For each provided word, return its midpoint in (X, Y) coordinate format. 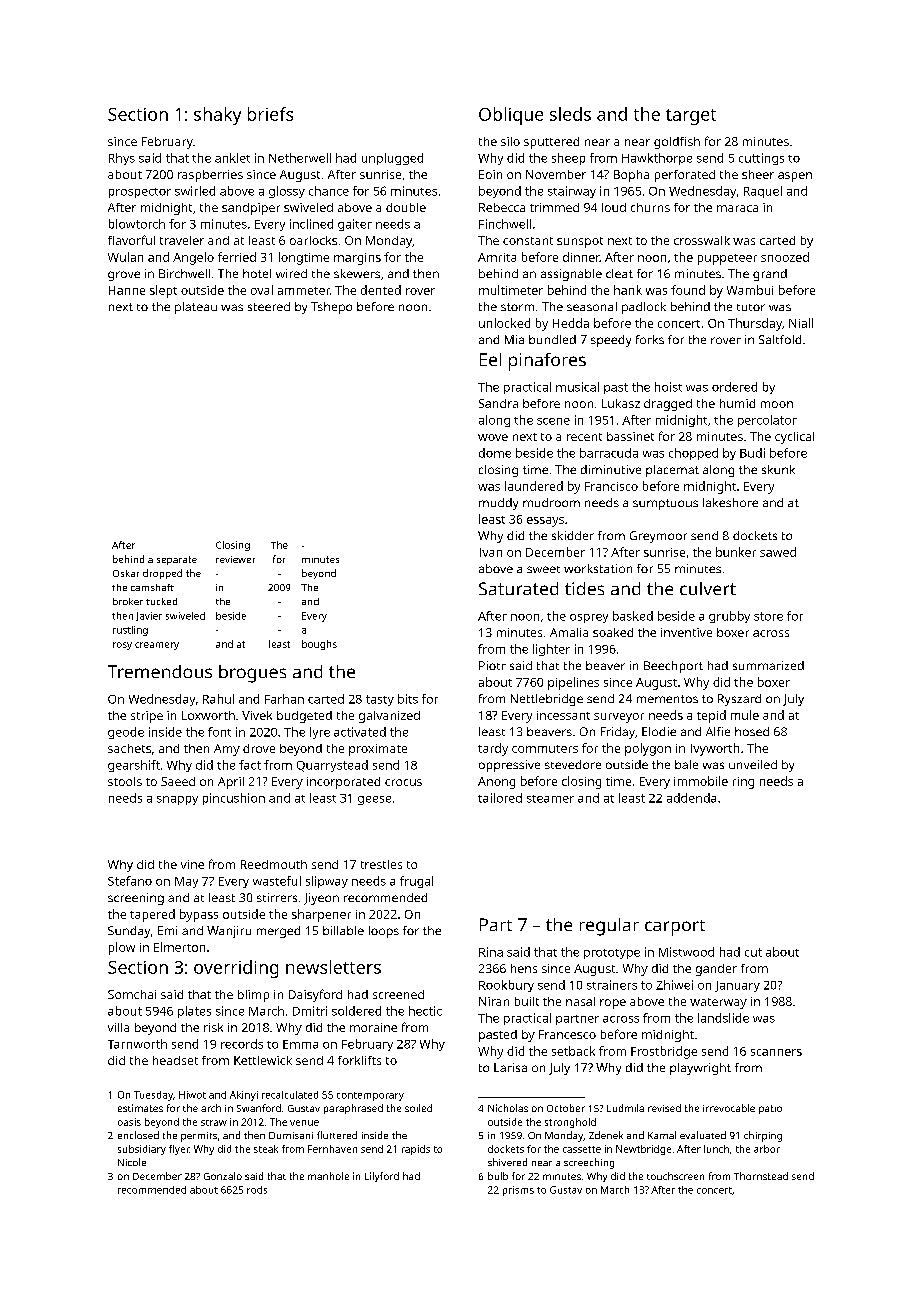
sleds (570, 114)
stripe (147, 717)
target (691, 117)
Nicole (132, 1162)
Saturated (518, 588)
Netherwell (300, 158)
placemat (672, 471)
